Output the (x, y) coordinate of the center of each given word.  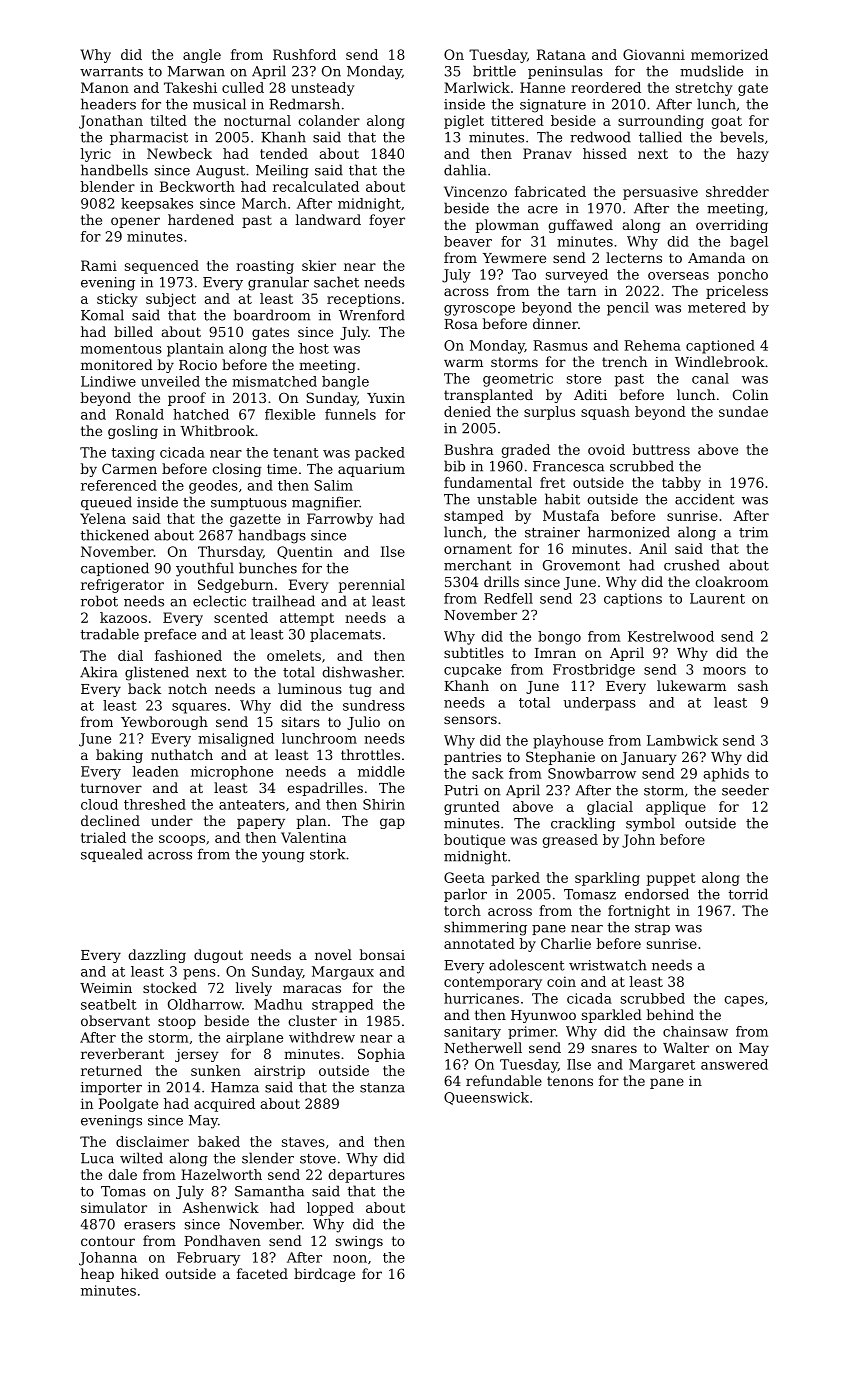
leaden (156, 771)
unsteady (322, 89)
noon (350, 1259)
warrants (111, 72)
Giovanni (654, 54)
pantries (472, 758)
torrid (748, 894)
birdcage (324, 1275)
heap (97, 1275)
